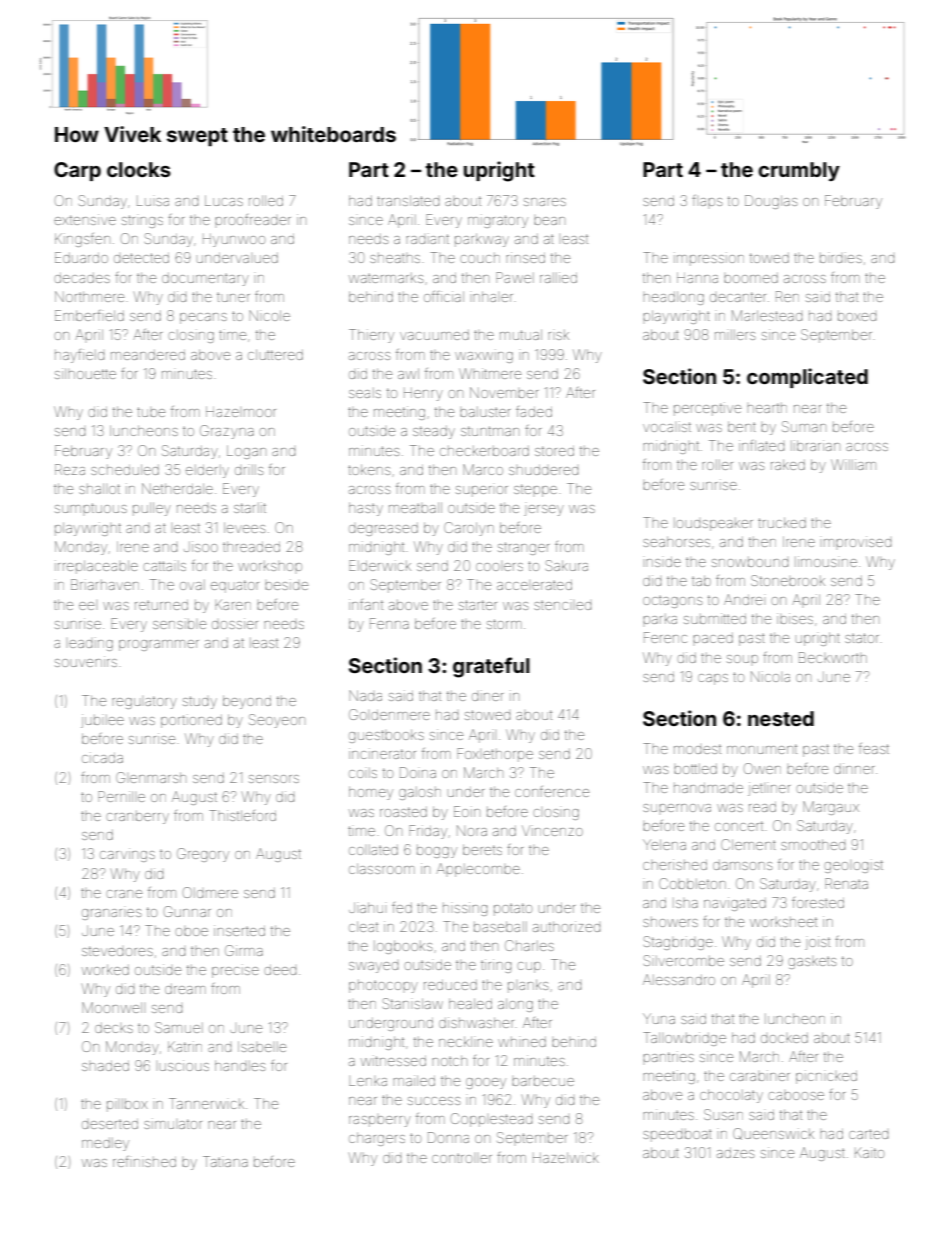 The height and width of the screenshot is (1233, 952). What do you see at coordinates (365, 695) in the screenshot?
I see `Nada` at bounding box center [365, 695].
